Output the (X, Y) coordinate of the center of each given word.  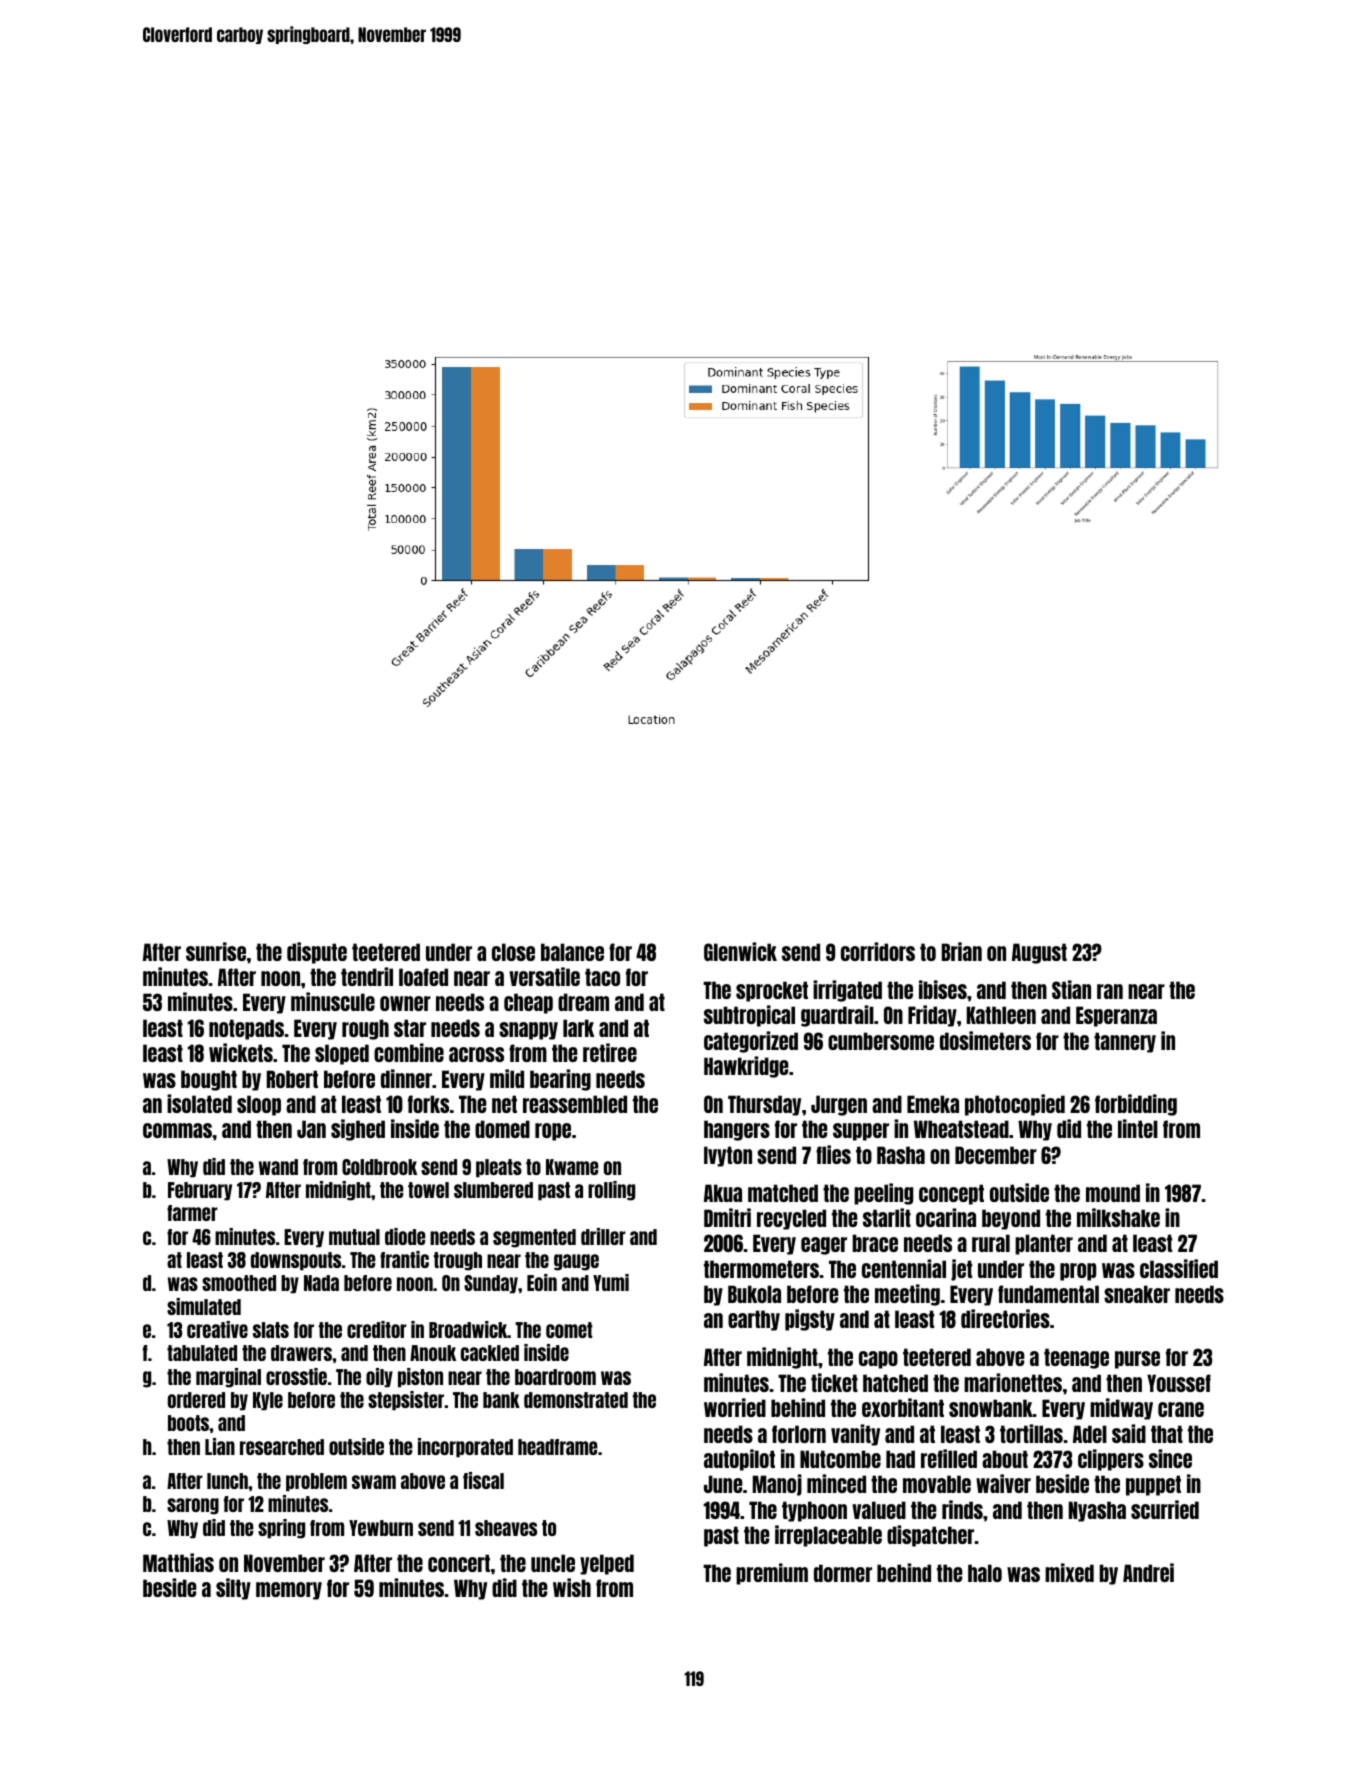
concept (951, 1194)
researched (282, 1447)
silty (233, 1589)
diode (405, 1236)
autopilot (739, 1460)
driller (603, 1236)
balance (572, 952)
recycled (791, 1219)
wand (278, 1167)
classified (1179, 1268)
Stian (1071, 989)
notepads (246, 1029)
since (1170, 1458)
